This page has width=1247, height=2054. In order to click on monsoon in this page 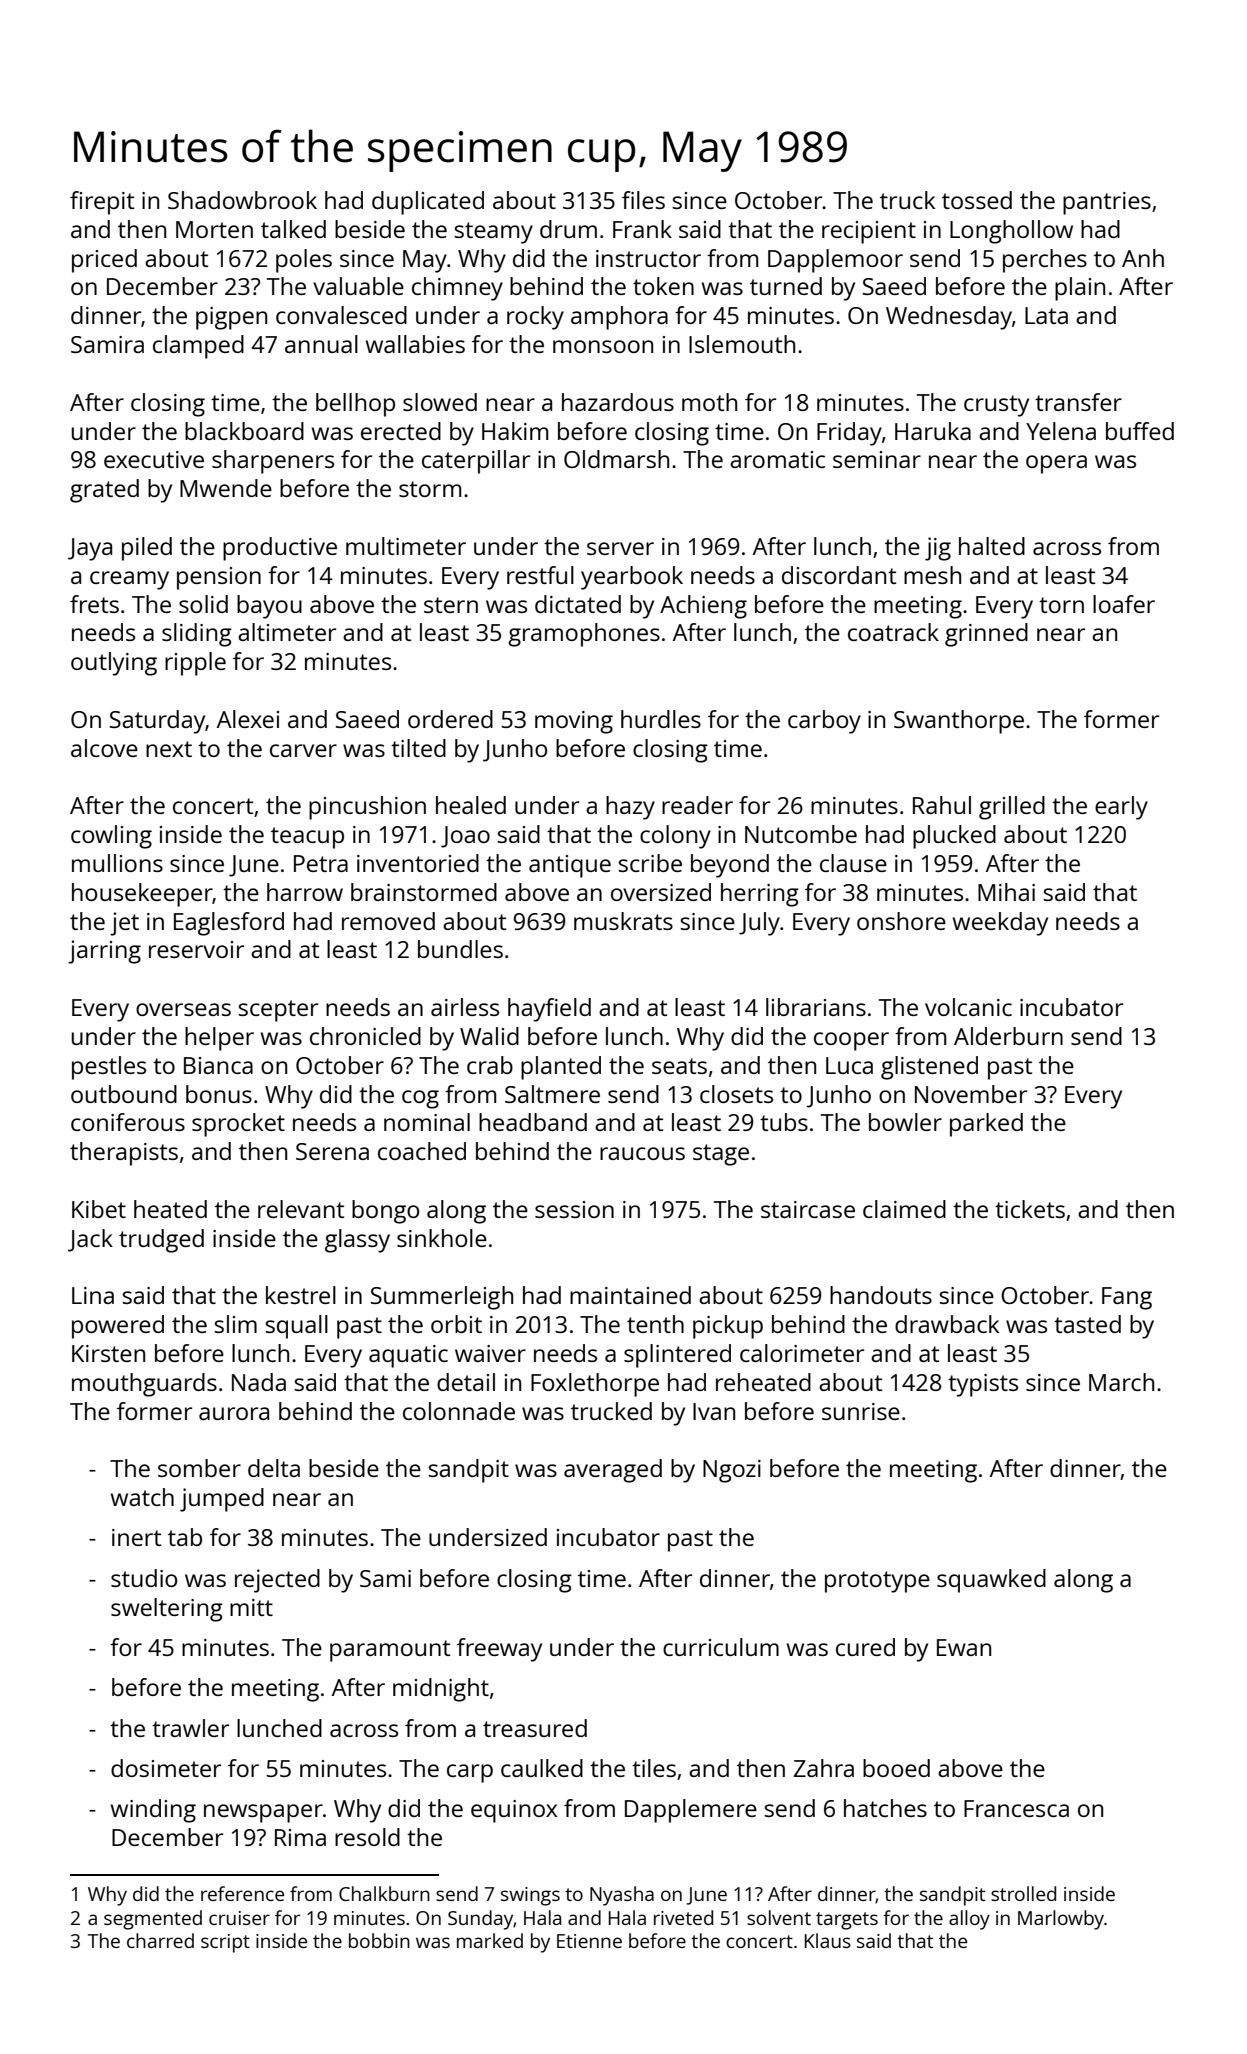, I will do `click(603, 346)`.
